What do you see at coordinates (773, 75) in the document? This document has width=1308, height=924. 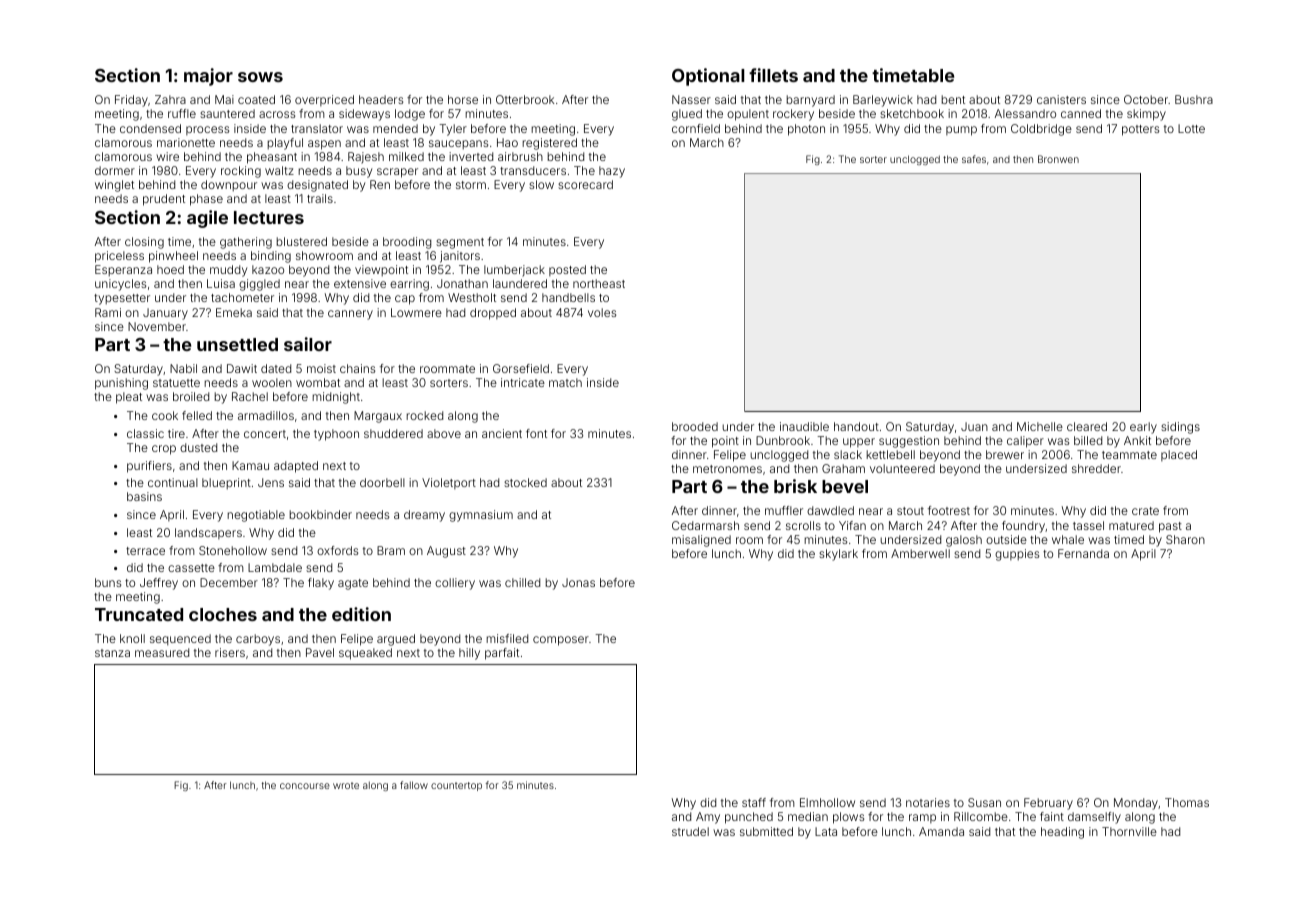 I see `fillets` at bounding box center [773, 75].
